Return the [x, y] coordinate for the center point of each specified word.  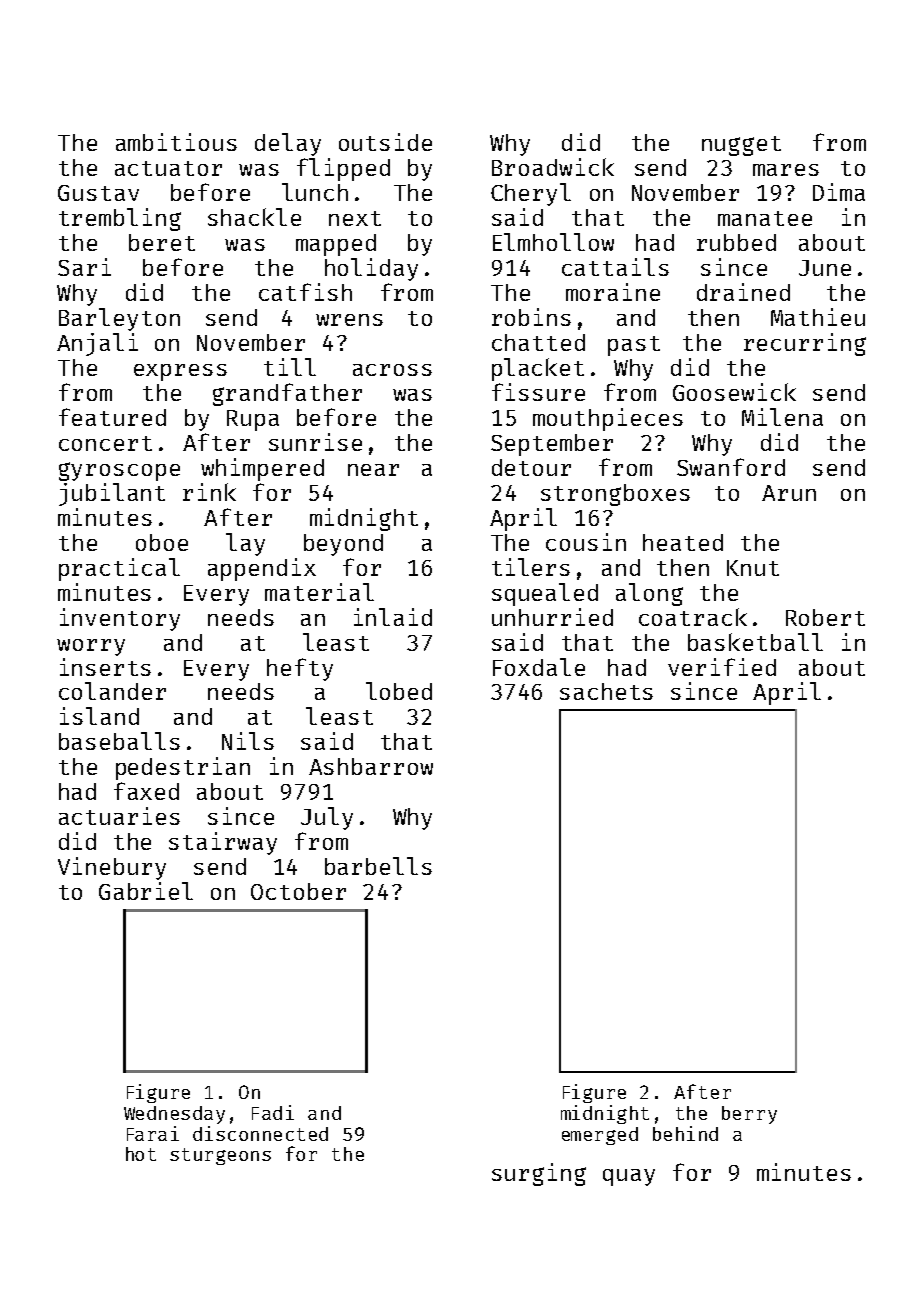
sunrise [315, 442]
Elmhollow [553, 242]
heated [683, 542]
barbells [378, 866]
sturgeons [220, 1156]
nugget [741, 146]
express [180, 372]
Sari [84, 267]
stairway [223, 843]
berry [749, 1115]
